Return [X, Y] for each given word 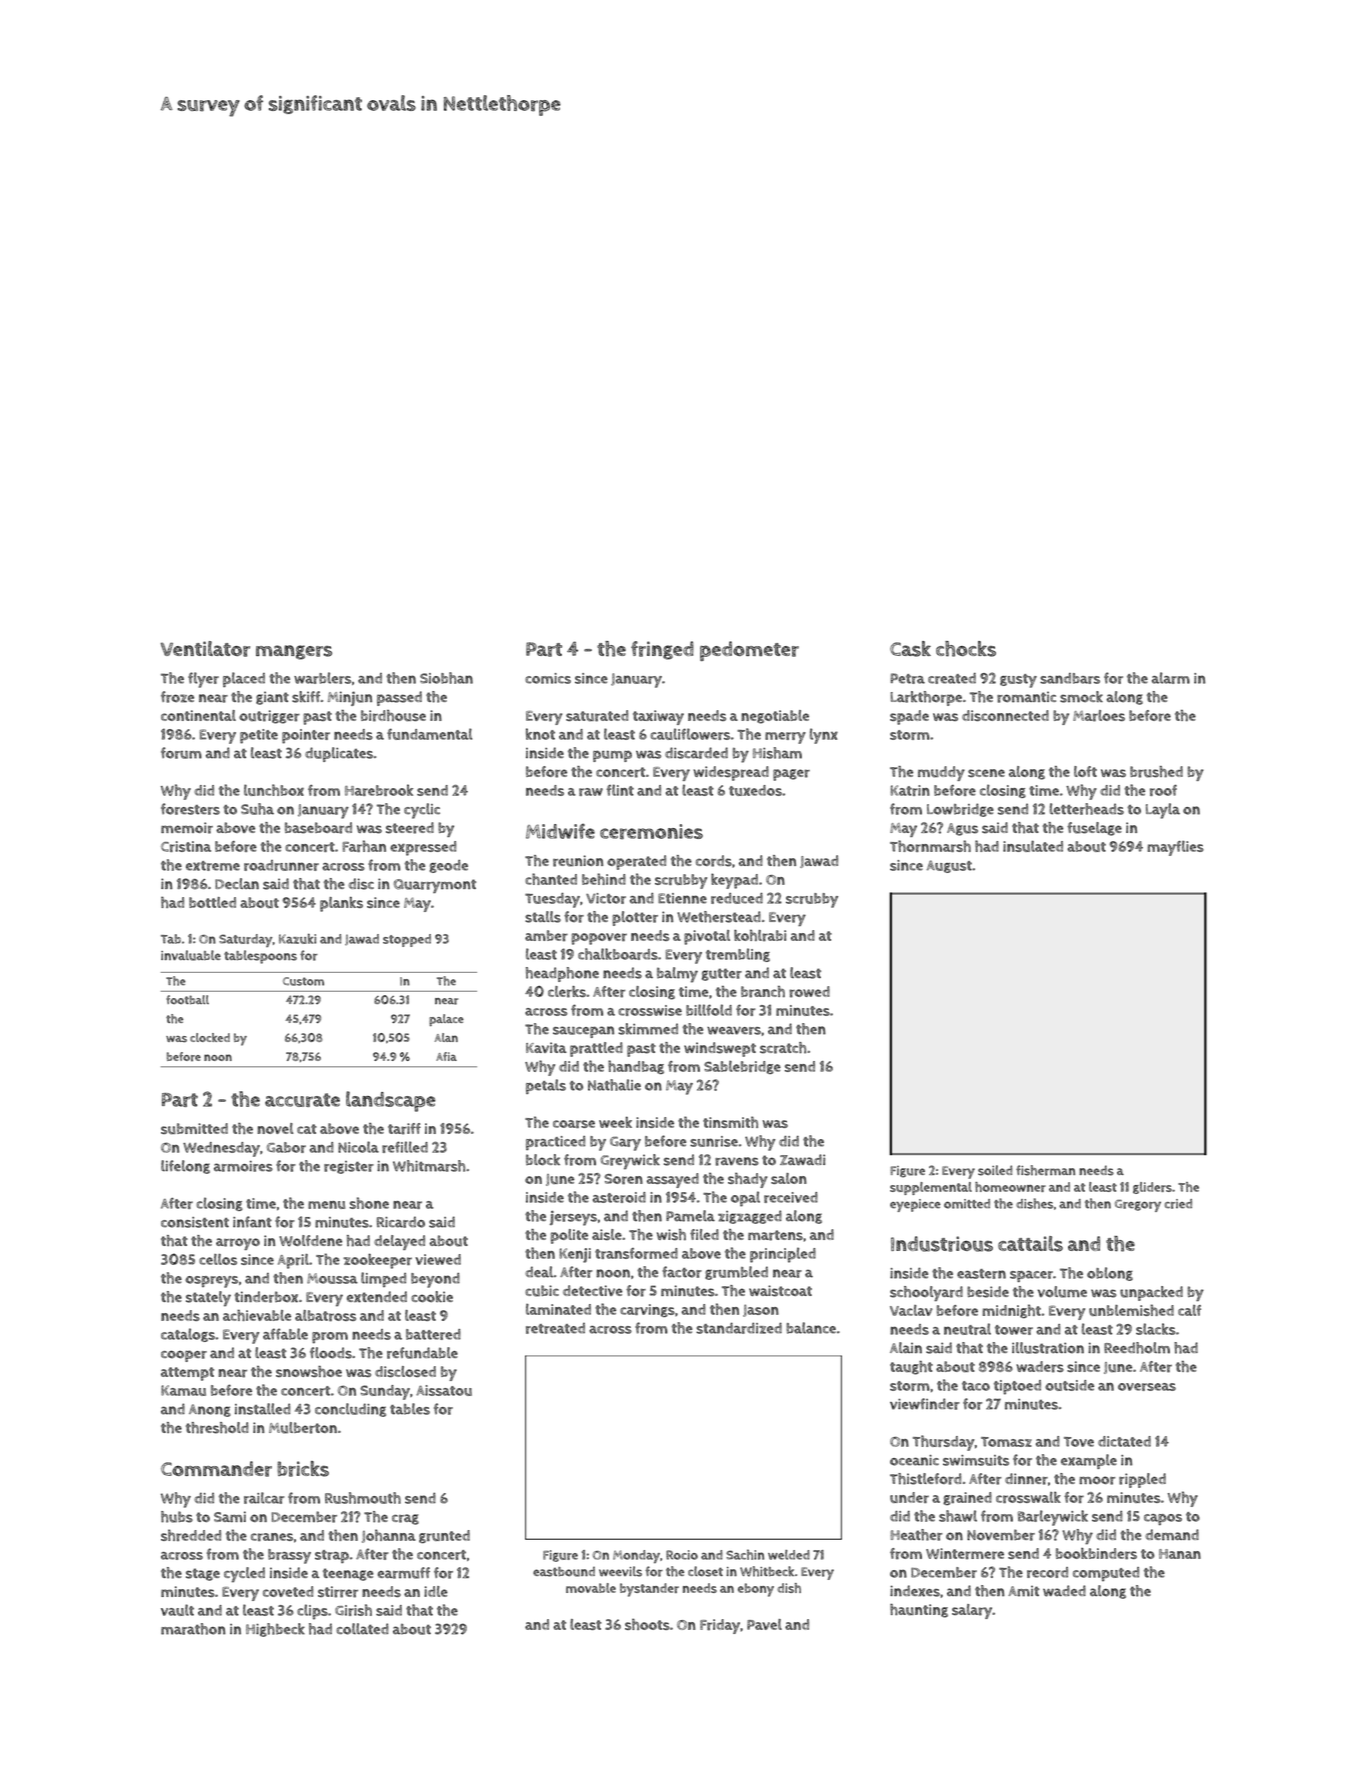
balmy [677, 975]
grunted [444, 1536]
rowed [809, 992]
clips [312, 1612]
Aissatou [444, 1390]
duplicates [339, 754]
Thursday [943, 1443]
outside [1069, 1385]
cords [714, 861]
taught [911, 1368]
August [949, 866]
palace [446, 1020]
